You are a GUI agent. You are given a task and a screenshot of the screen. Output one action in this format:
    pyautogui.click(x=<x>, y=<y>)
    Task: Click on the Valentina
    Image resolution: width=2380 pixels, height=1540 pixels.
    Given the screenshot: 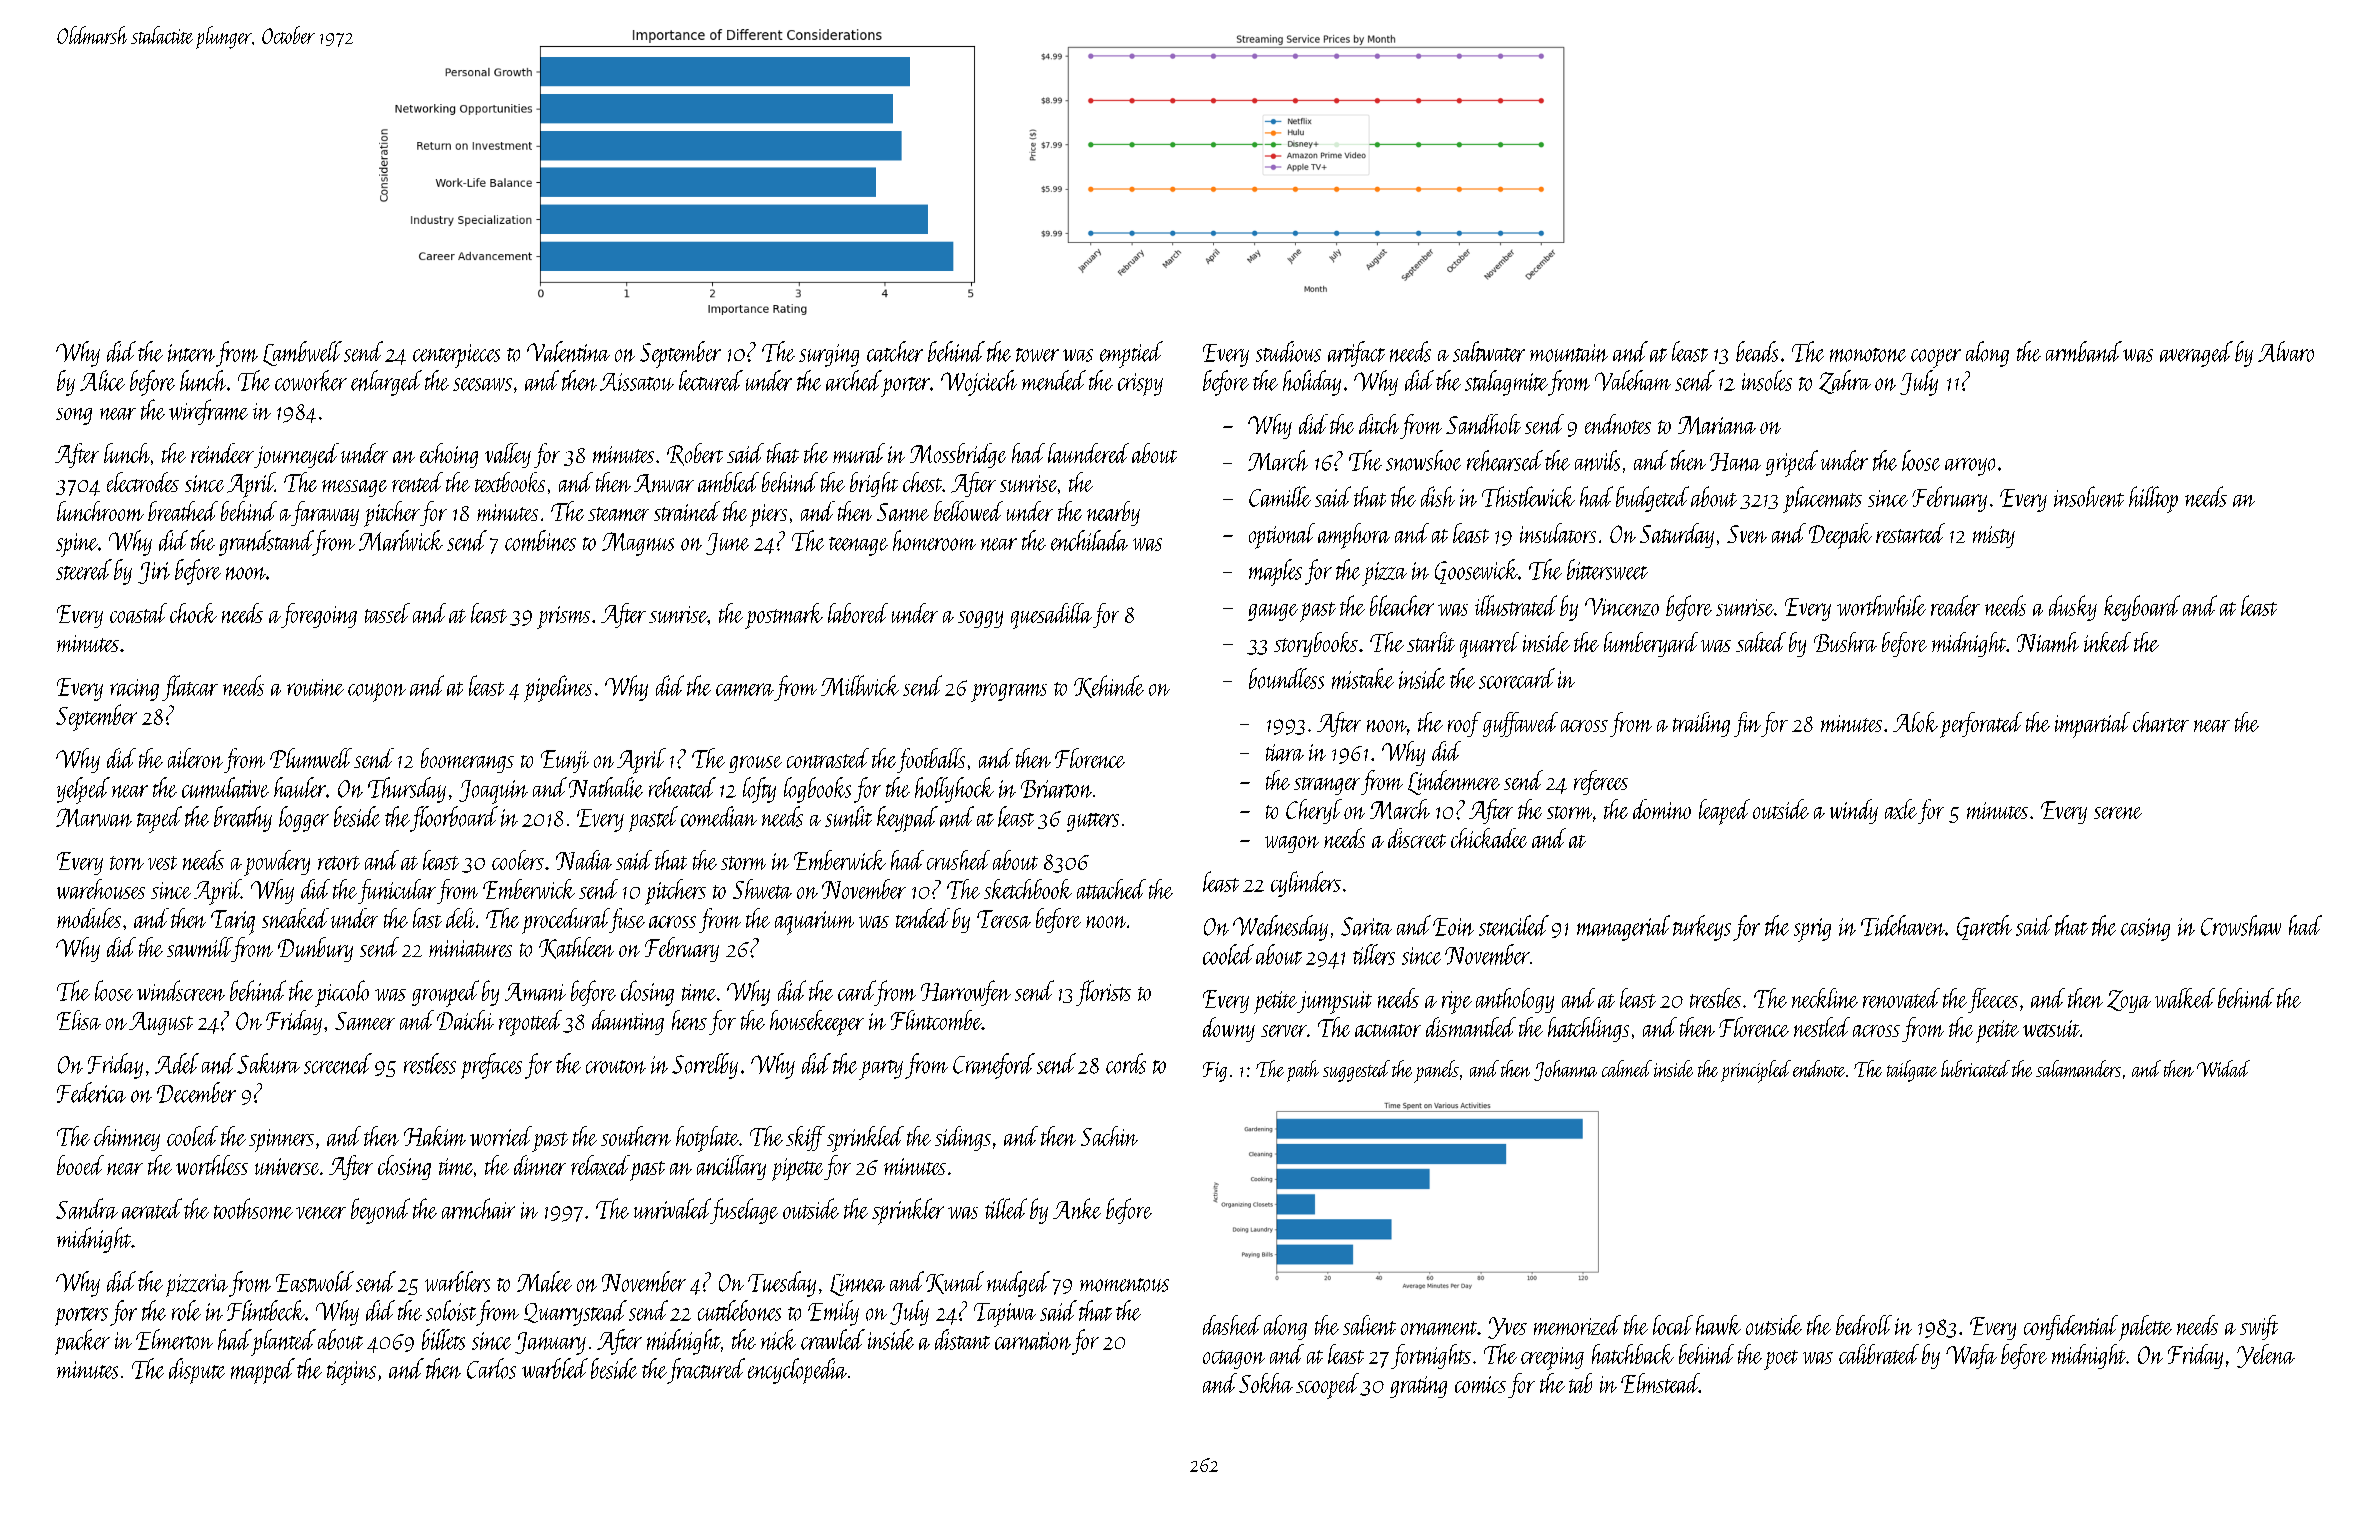 What is the action you would take?
    pyautogui.click(x=568, y=351)
